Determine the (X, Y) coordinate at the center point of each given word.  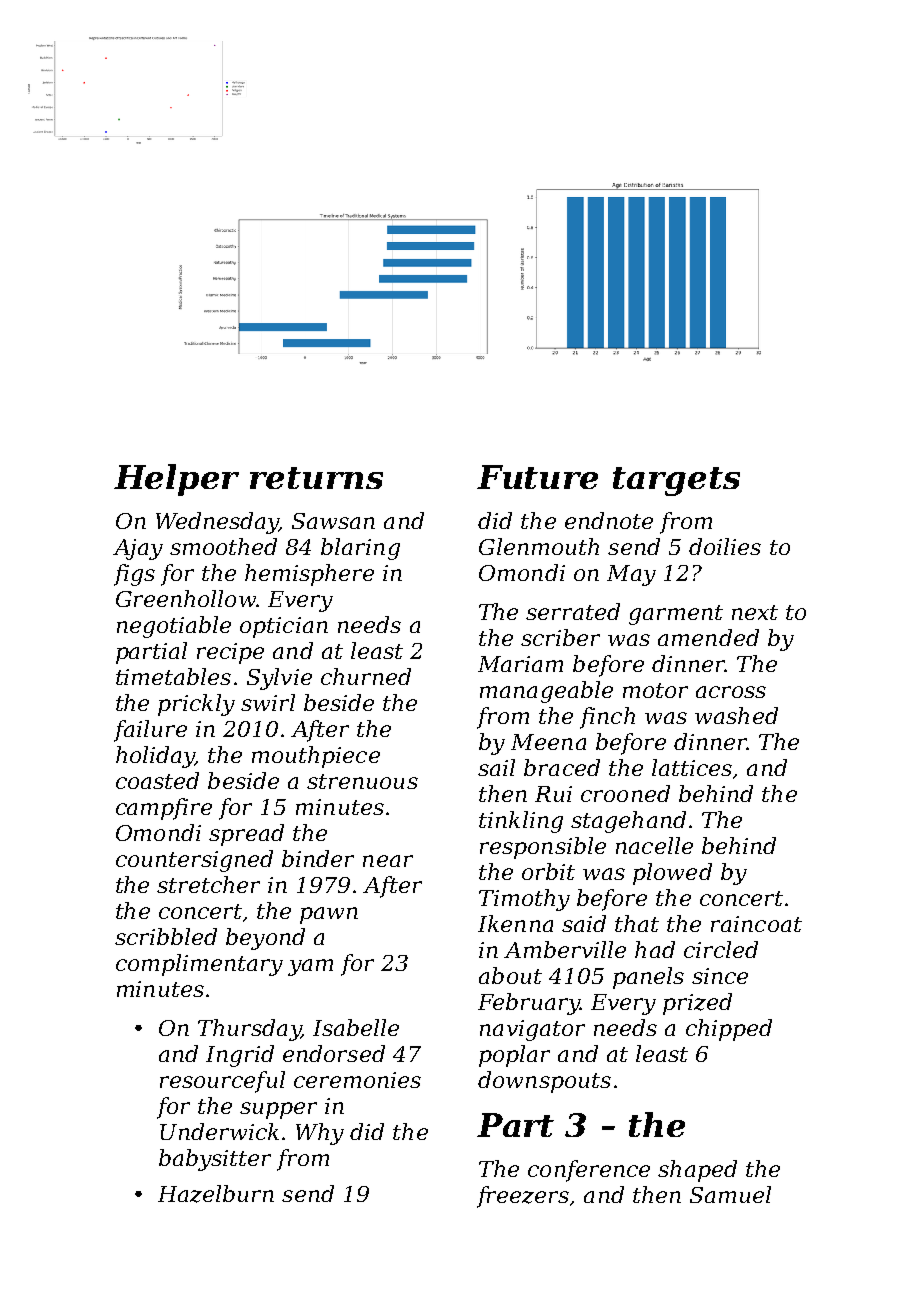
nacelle (654, 845)
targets (676, 481)
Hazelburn (216, 1194)
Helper (176, 480)
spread (246, 835)
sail (496, 767)
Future (537, 477)
